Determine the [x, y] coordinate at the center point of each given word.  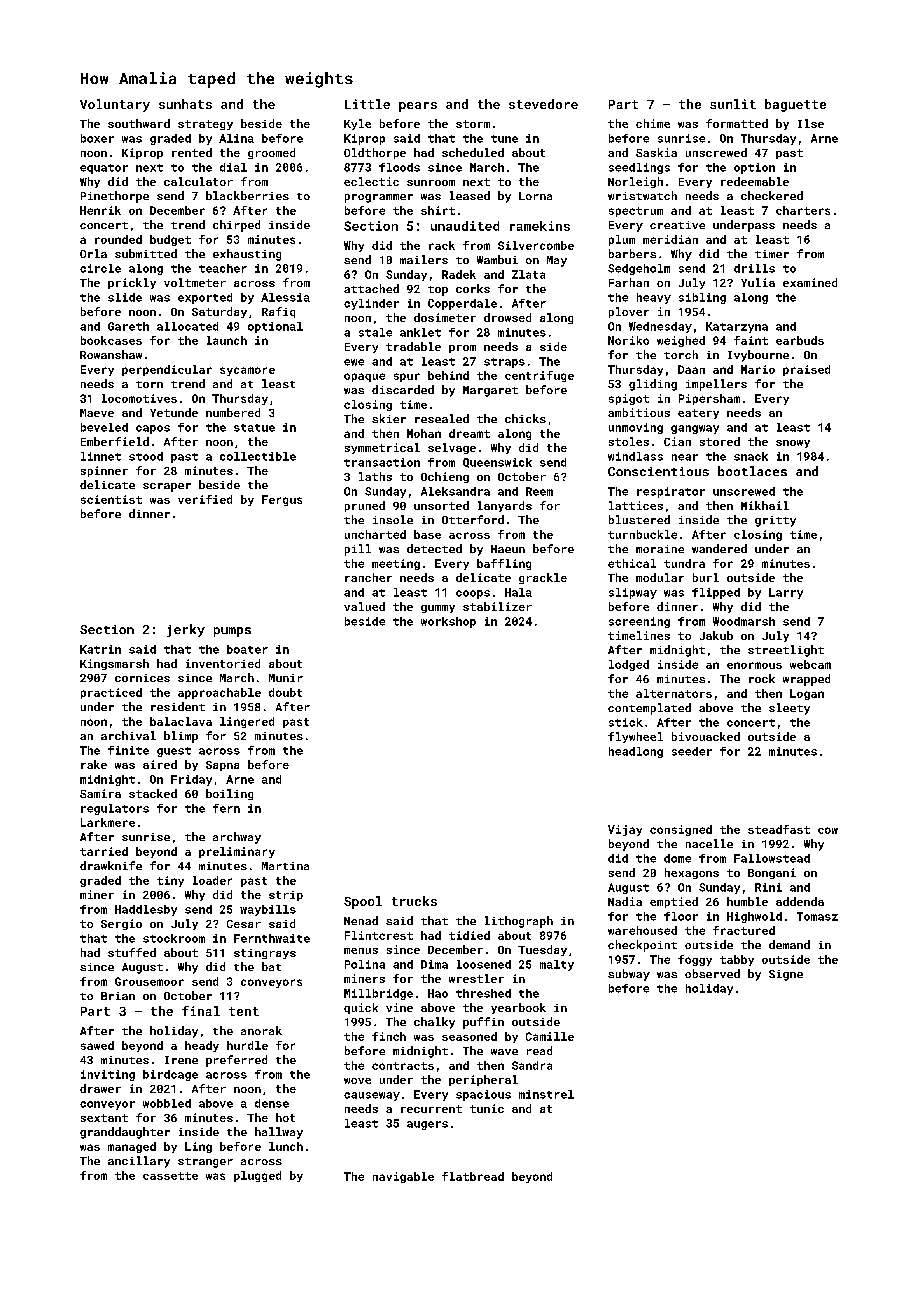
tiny [170, 881]
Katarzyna [737, 327]
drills [754, 268]
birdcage [170, 1075]
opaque [364, 377]
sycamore [247, 371]
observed [712, 973]
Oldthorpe [375, 153]
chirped [236, 226]
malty [557, 965]
